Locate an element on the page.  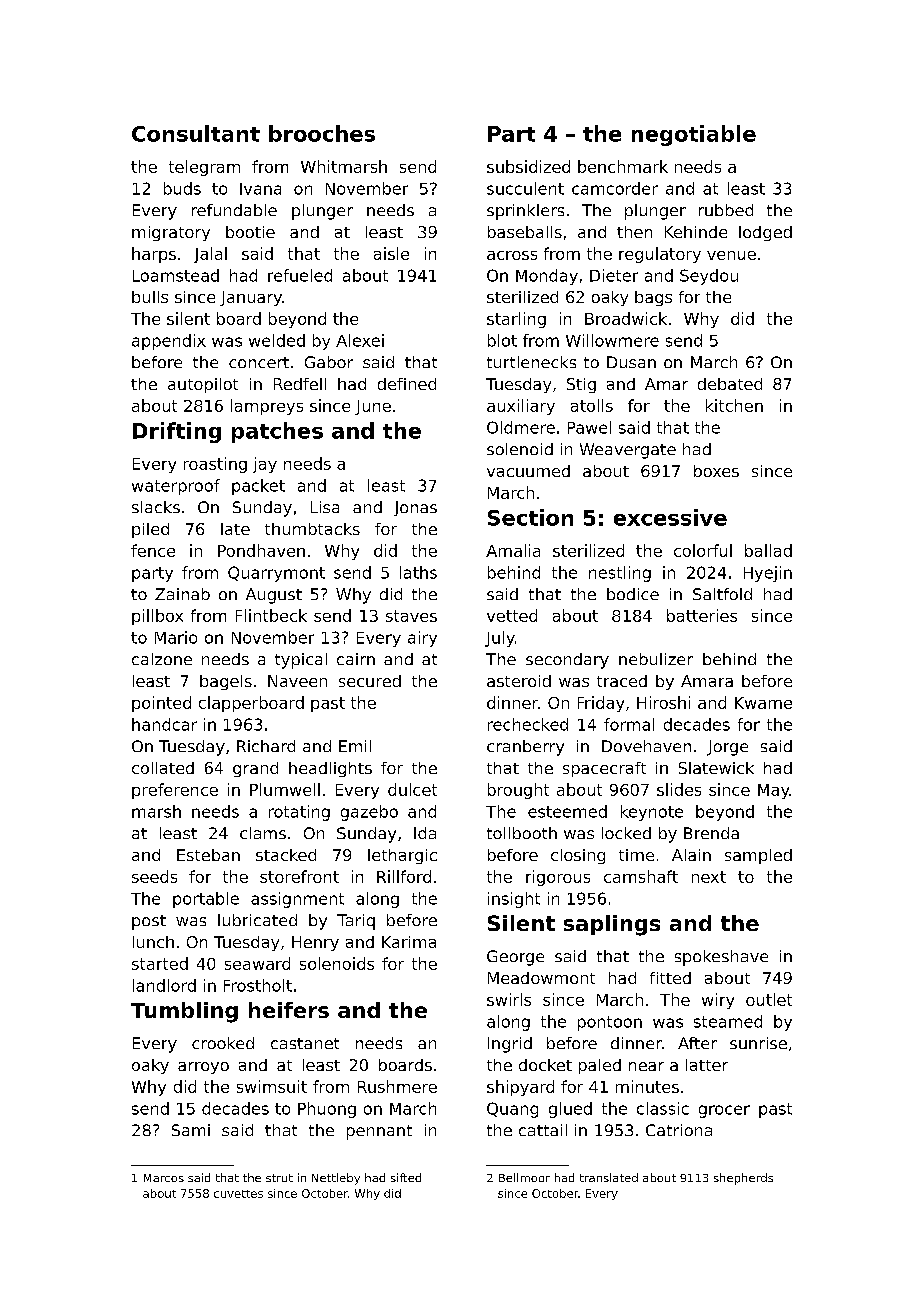
lodged is located at coordinates (765, 233).
